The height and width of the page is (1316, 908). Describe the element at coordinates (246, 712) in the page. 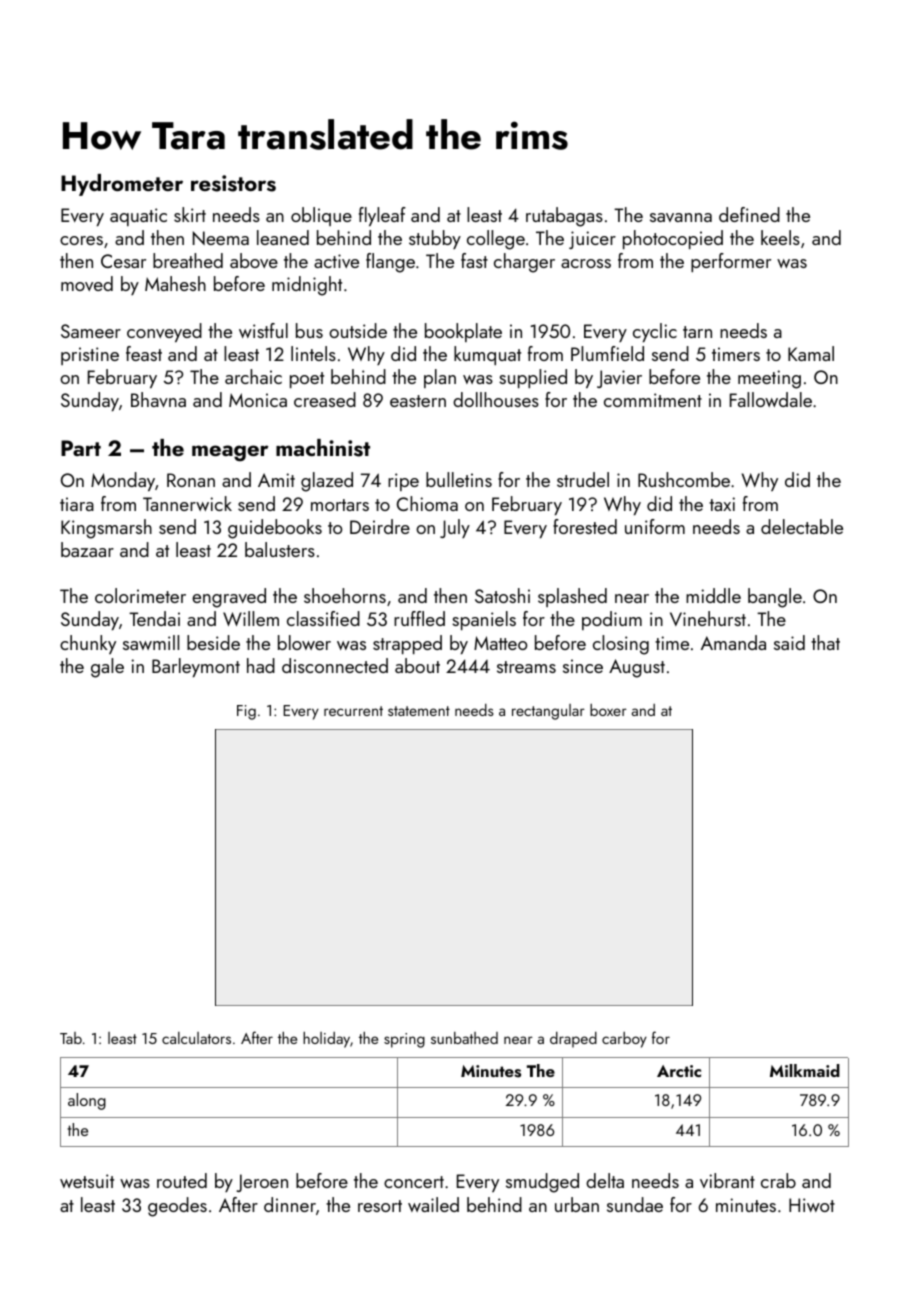

I see `Fig` at that location.
